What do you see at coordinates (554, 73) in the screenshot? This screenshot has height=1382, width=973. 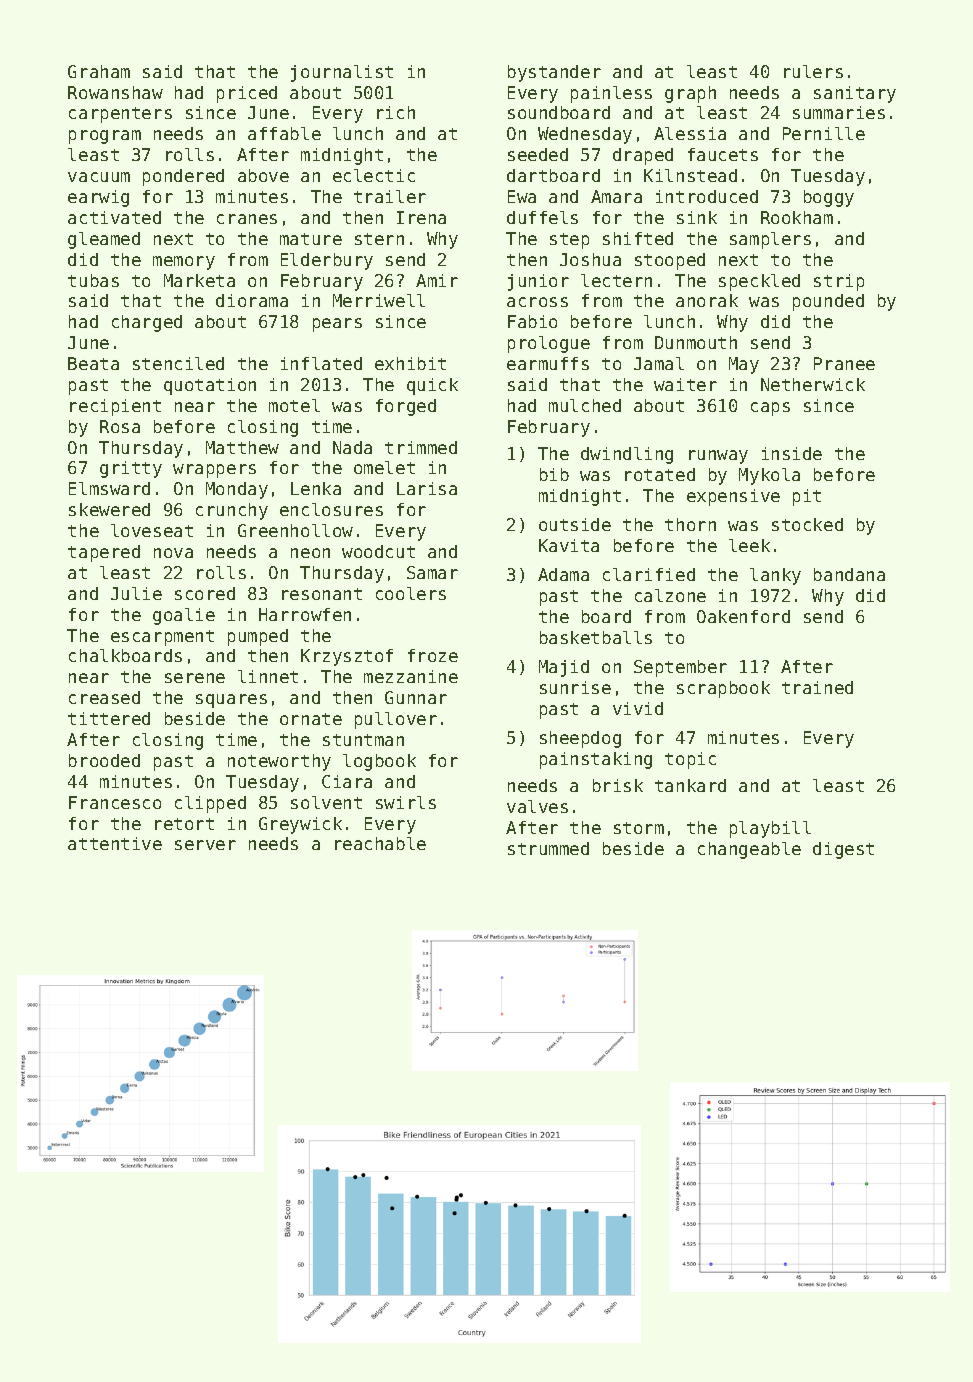 I see `bystander` at bounding box center [554, 73].
